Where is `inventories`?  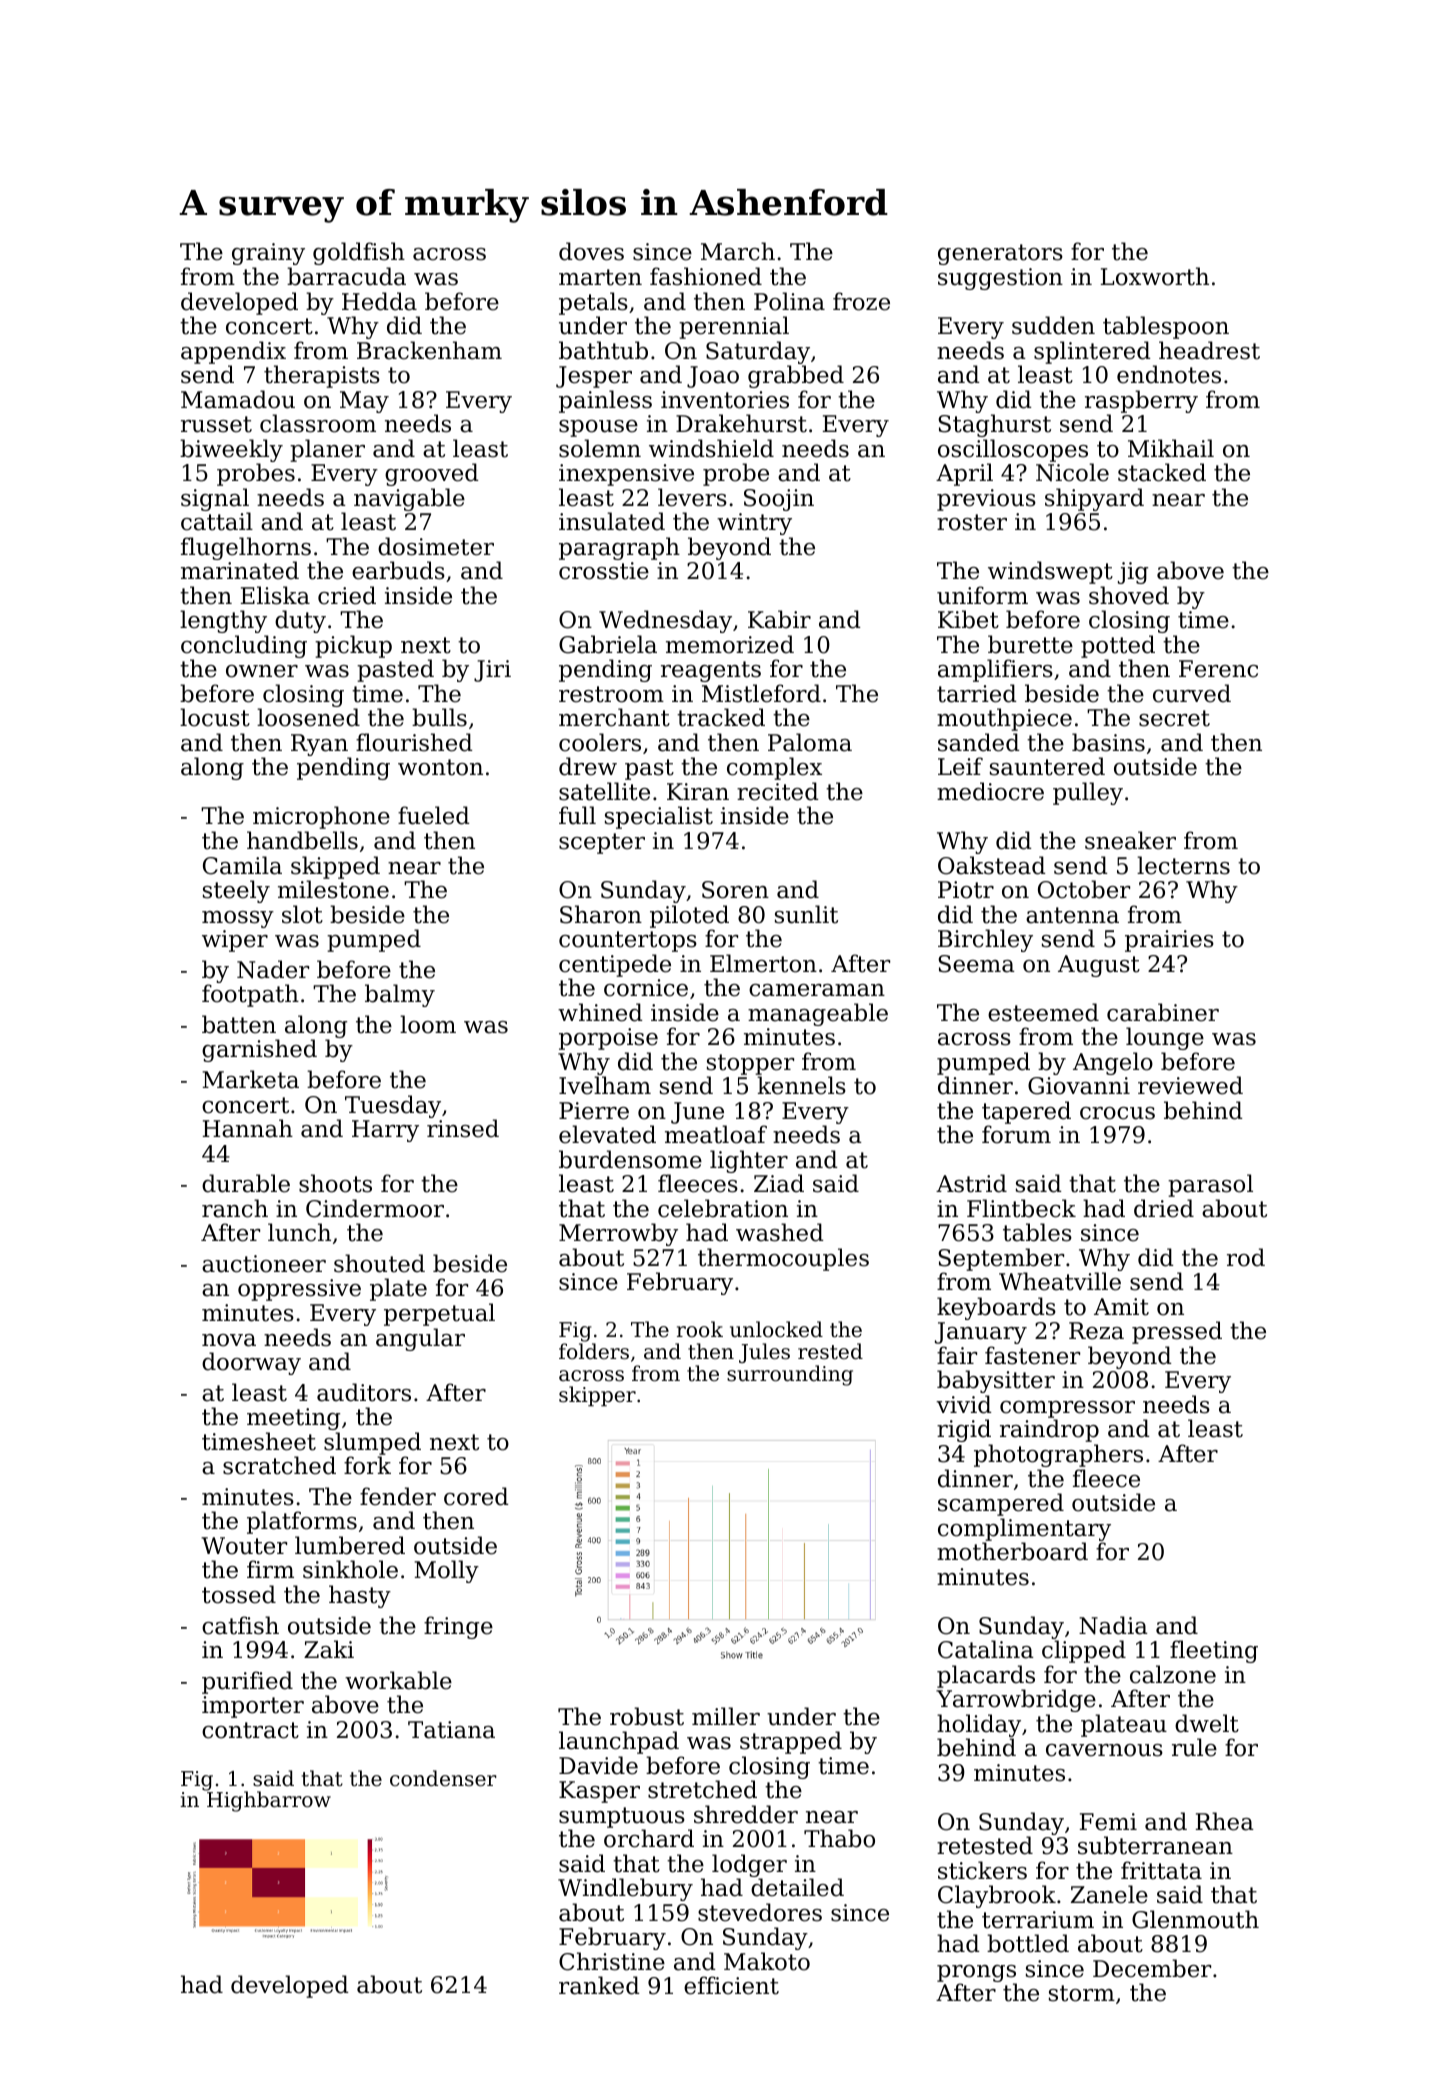
inventories is located at coordinates (725, 400).
